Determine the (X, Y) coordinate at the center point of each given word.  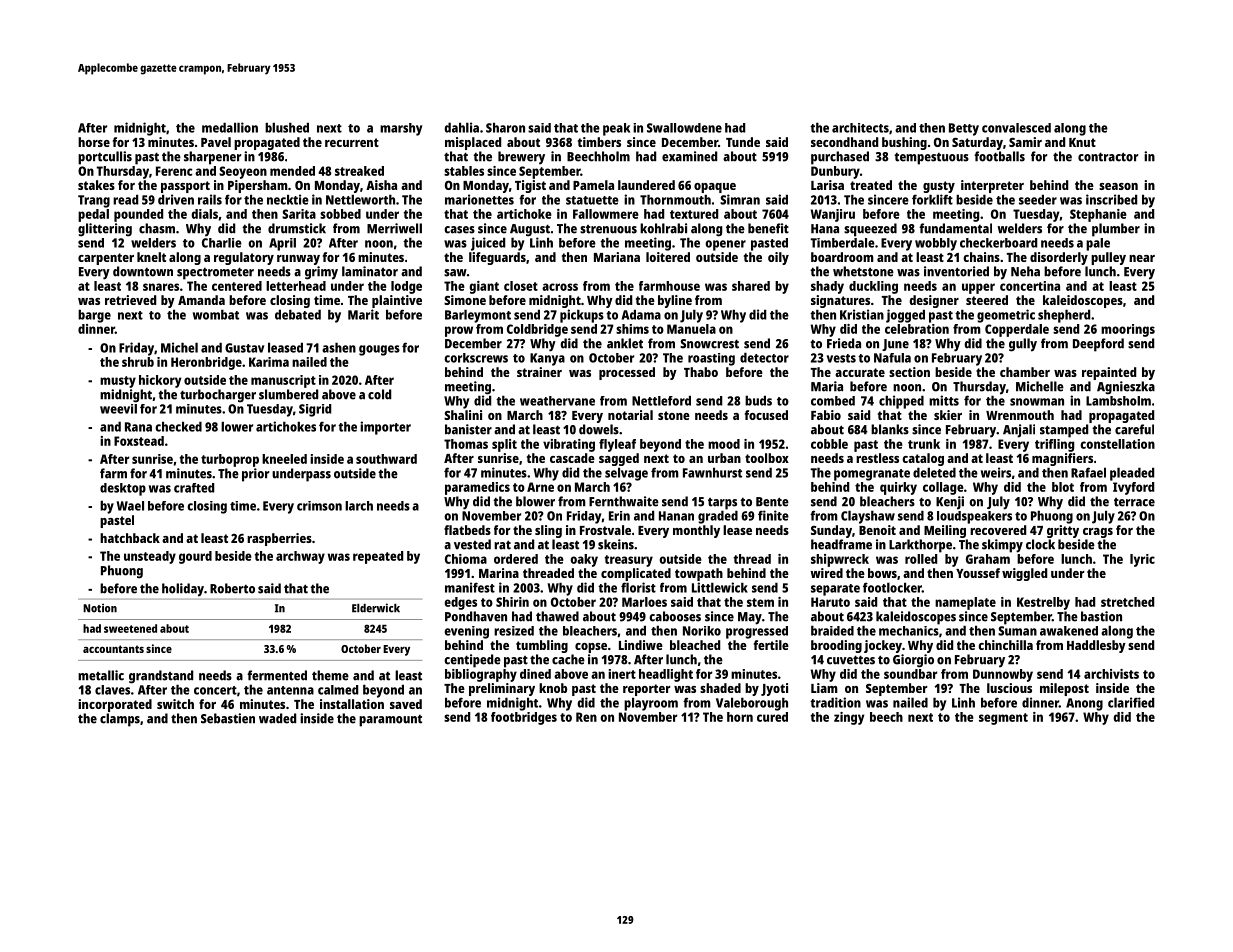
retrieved (130, 300)
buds (758, 400)
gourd (195, 557)
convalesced (1016, 128)
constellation (1117, 444)
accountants (113, 649)
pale (1098, 244)
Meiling (945, 531)
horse (94, 142)
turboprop (230, 460)
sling (548, 531)
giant (484, 287)
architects (860, 128)
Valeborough (752, 704)
